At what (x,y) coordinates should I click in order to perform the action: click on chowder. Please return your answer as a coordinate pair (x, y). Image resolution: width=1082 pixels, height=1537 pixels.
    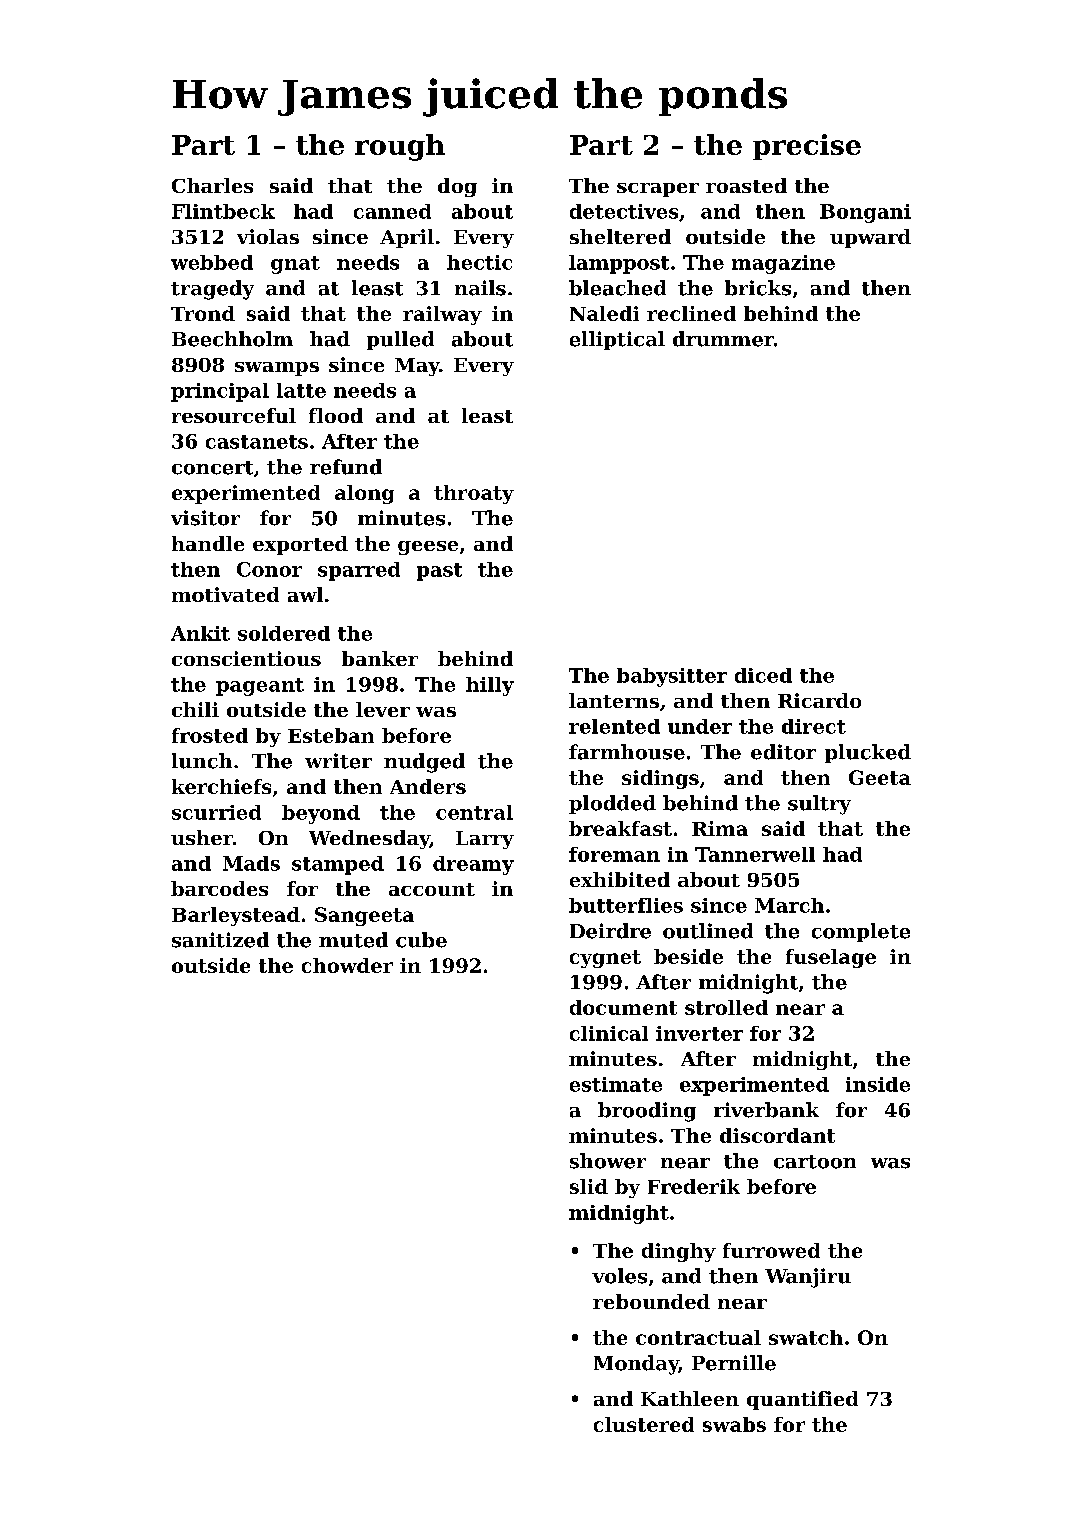
    Looking at the image, I should click on (347, 965).
